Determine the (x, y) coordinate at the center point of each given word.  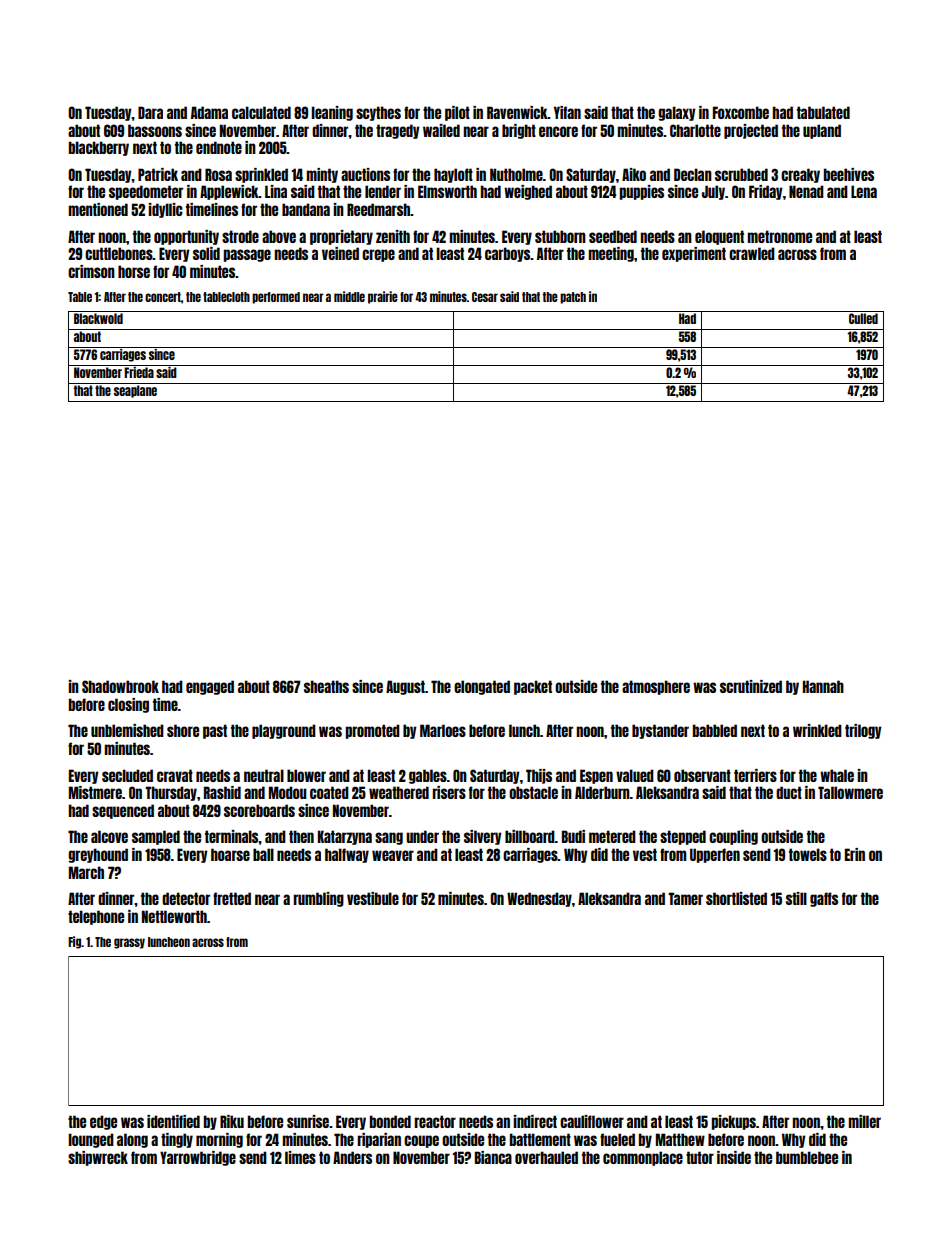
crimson (91, 271)
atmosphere (656, 687)
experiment (694, 254)
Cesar (485, 297)
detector (186, 898)
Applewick (229, 192)
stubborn (560, 236)
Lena (864, 191)
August (405, 687)
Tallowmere (850, 792)
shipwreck (98, 1158)
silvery (482, 837)
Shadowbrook (120, 686)
